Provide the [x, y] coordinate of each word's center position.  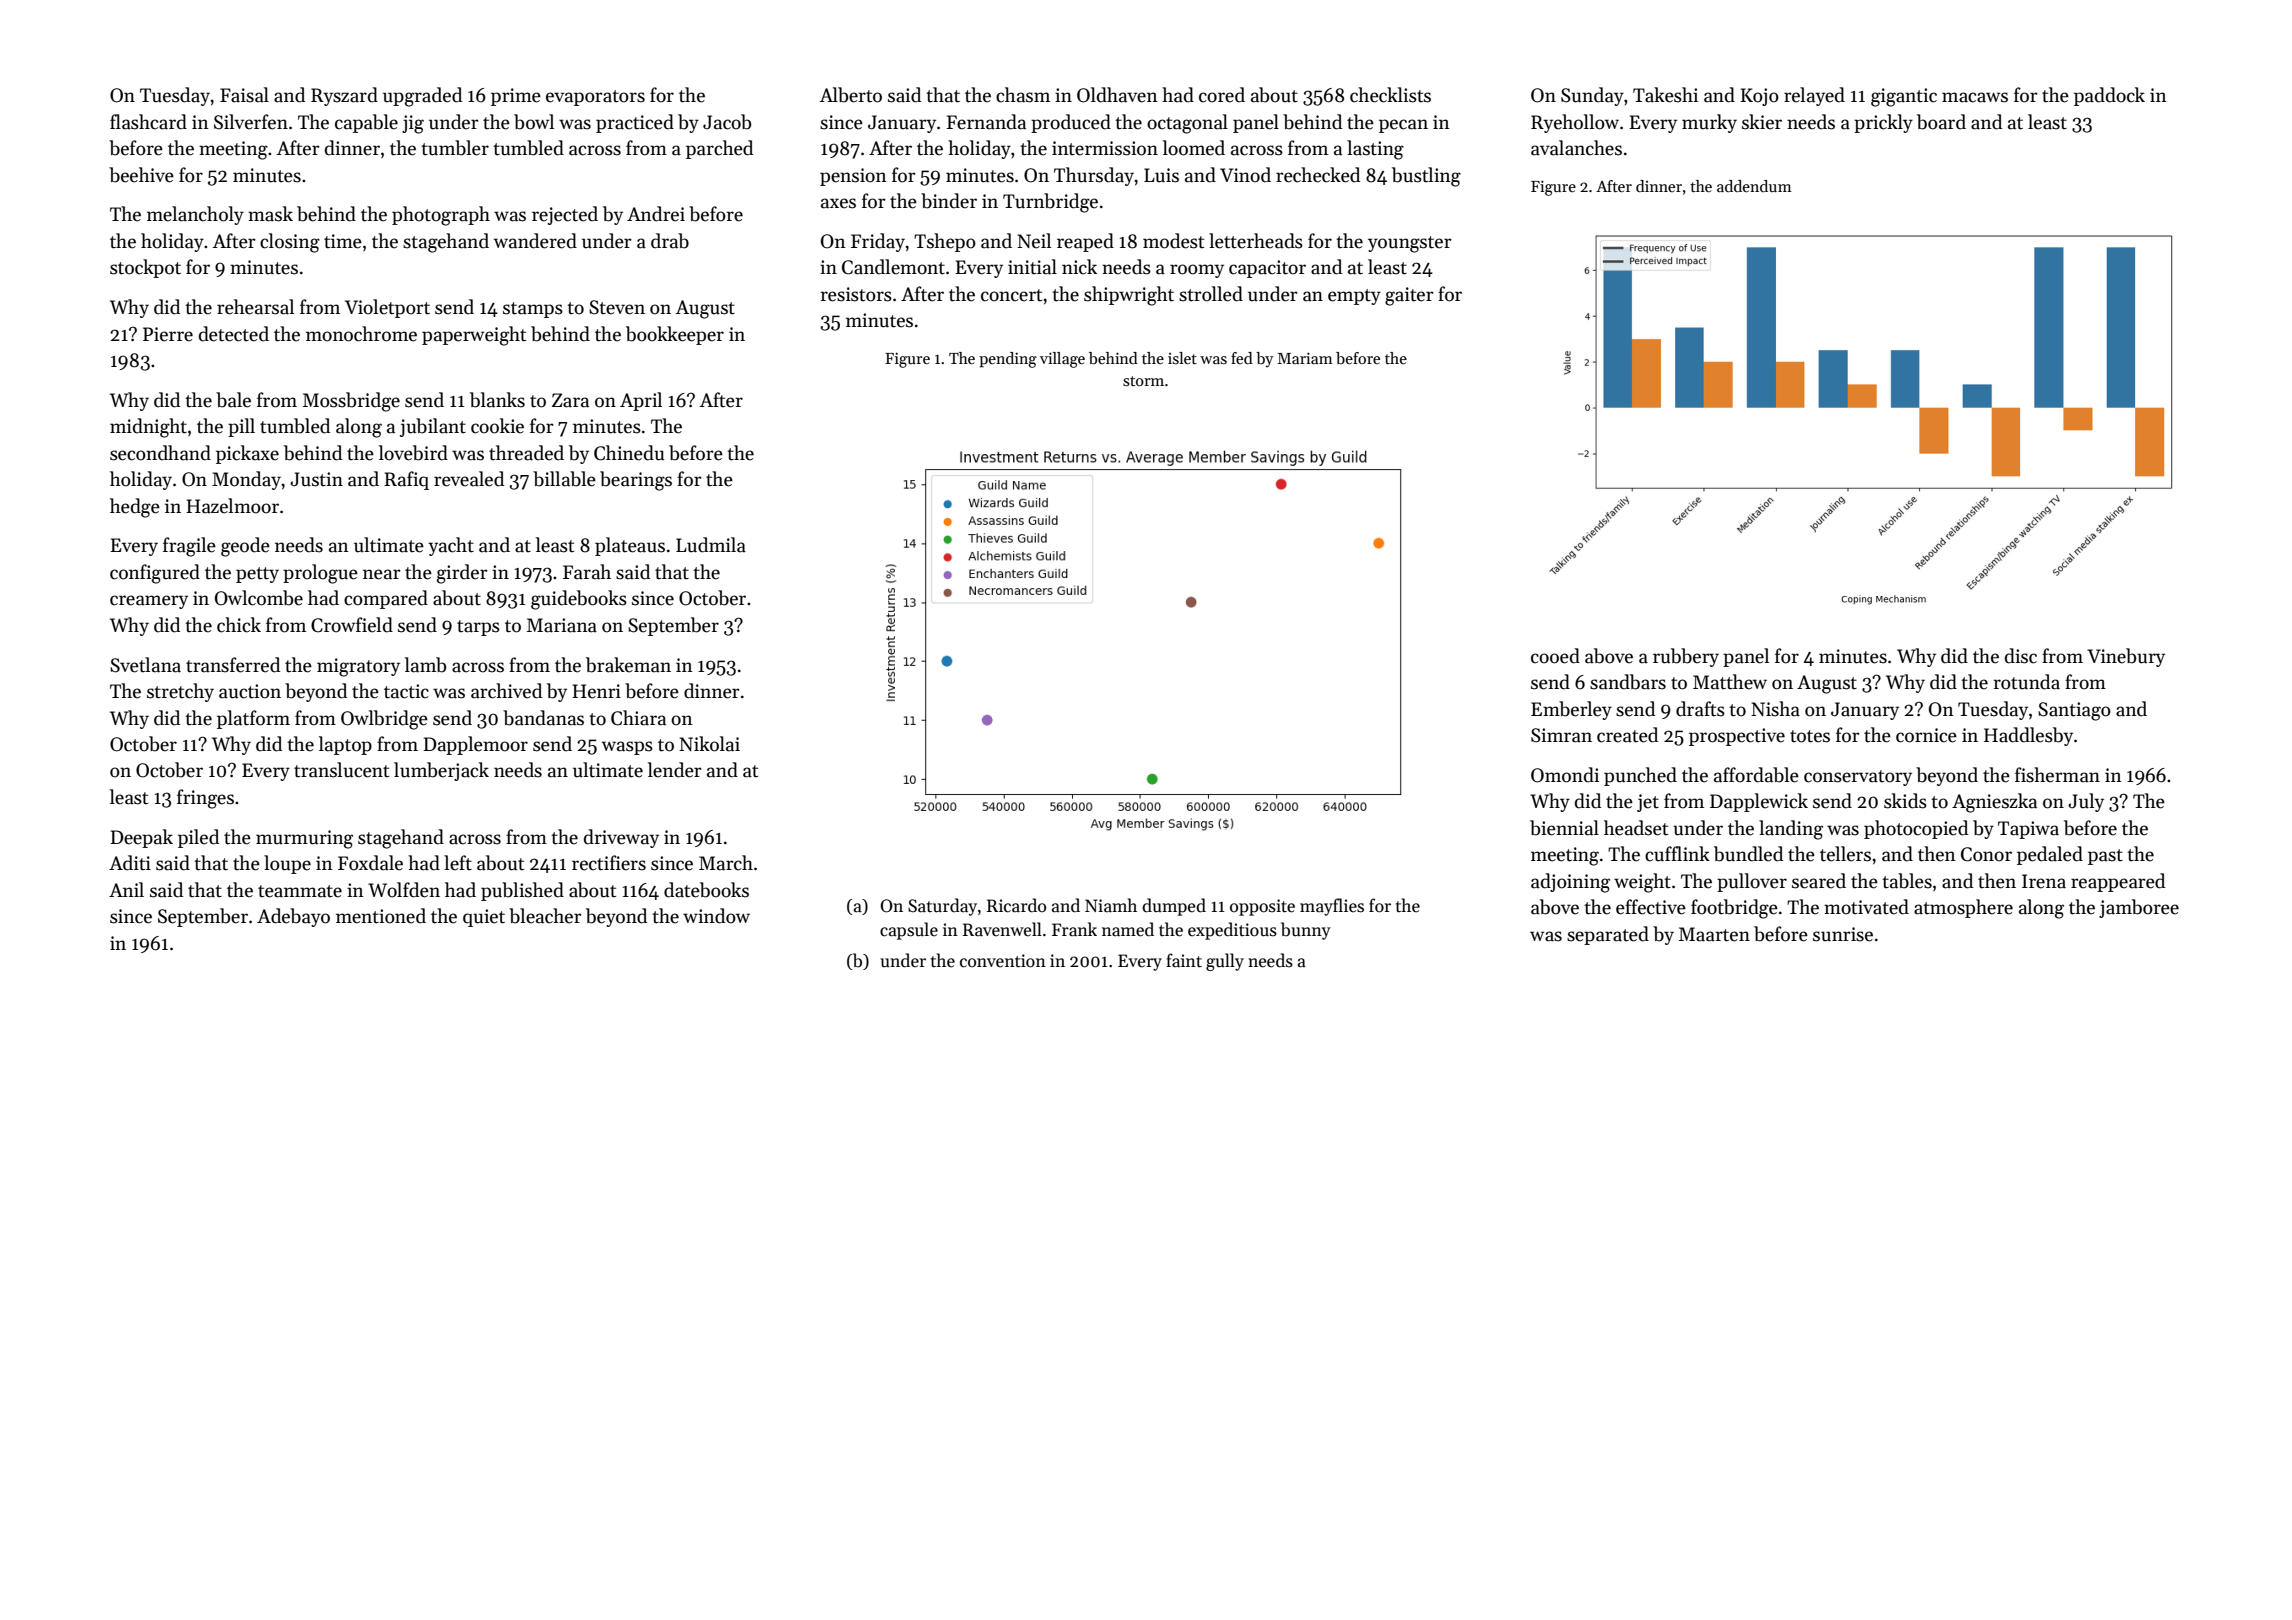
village [1062, 360]
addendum [1754, 186]
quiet [484, 918]
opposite [1262, 907]
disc [2021, 656]
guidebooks [579, 600]
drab [670, 241]
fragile [189, 547]
